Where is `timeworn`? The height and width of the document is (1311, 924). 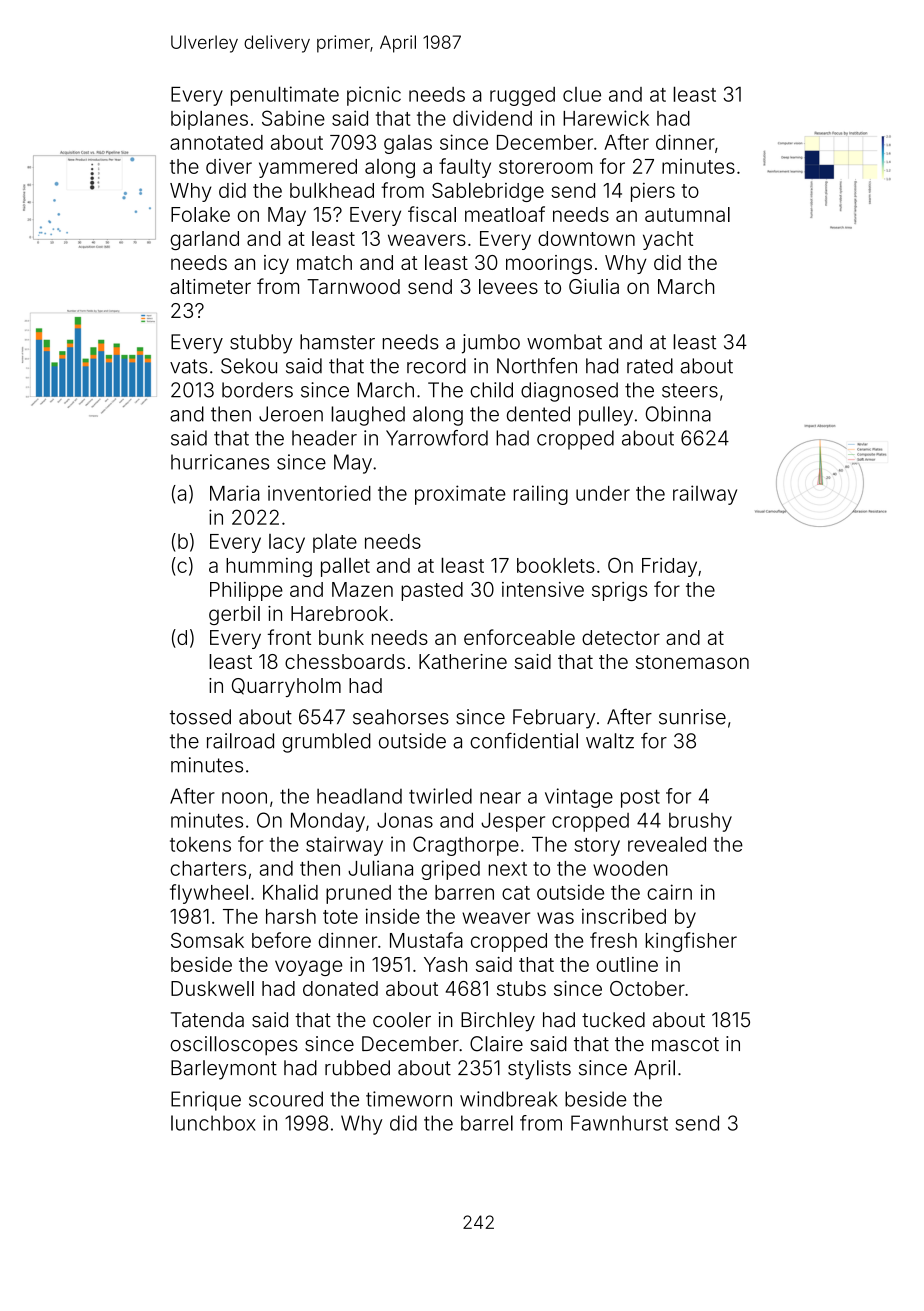 timeworn is located at coordinates (409, 1099).
